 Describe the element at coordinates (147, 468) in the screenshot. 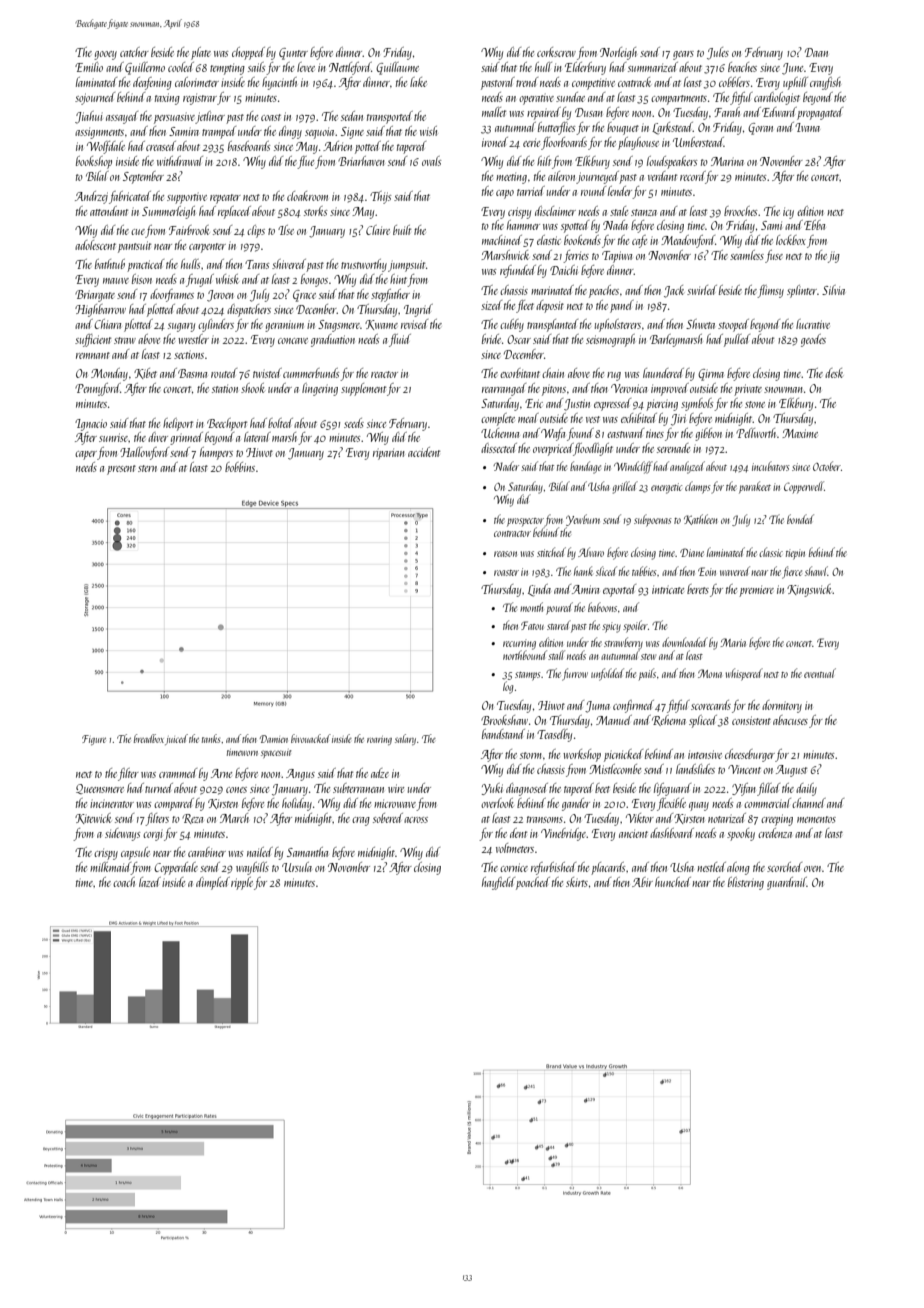

I see `stern` at that location.
